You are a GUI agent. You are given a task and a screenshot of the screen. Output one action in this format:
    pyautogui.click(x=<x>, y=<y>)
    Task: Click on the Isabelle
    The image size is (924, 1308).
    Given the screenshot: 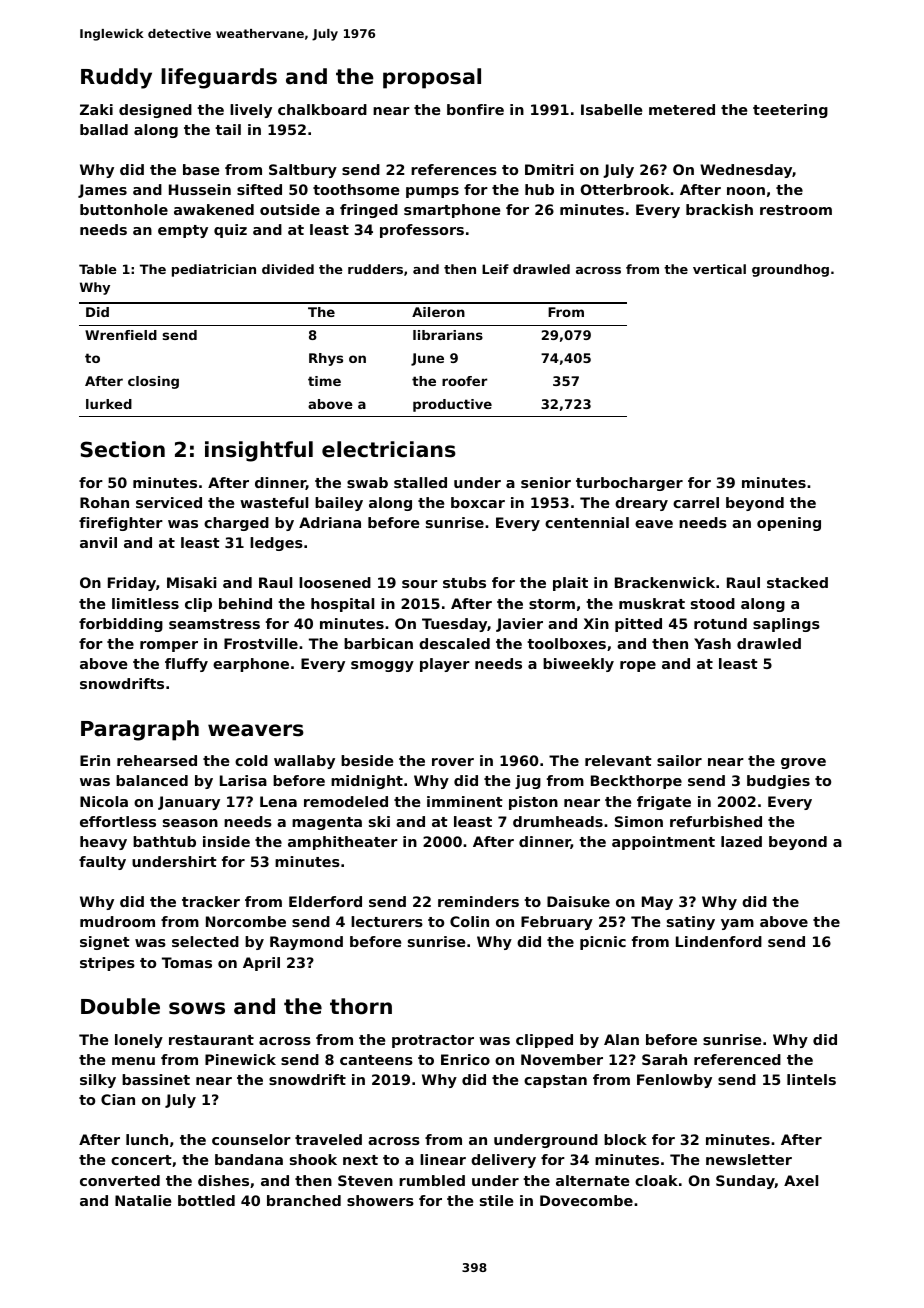 What is the action you would take?
    pyautogui.click(x=611, y=109)
